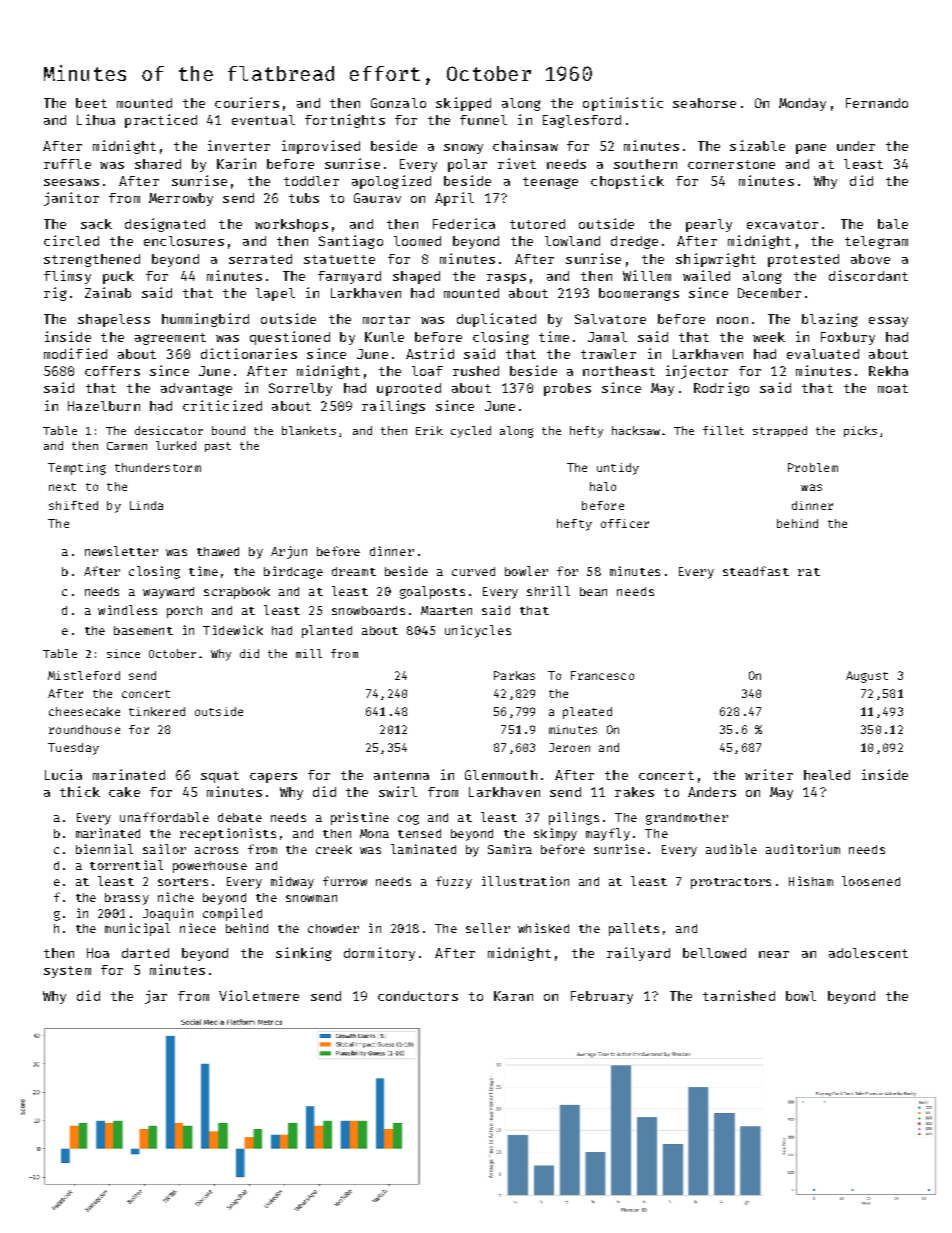  Describe the element at coordinates (488, 928) in the screenshot. I see `seller` at that location.
